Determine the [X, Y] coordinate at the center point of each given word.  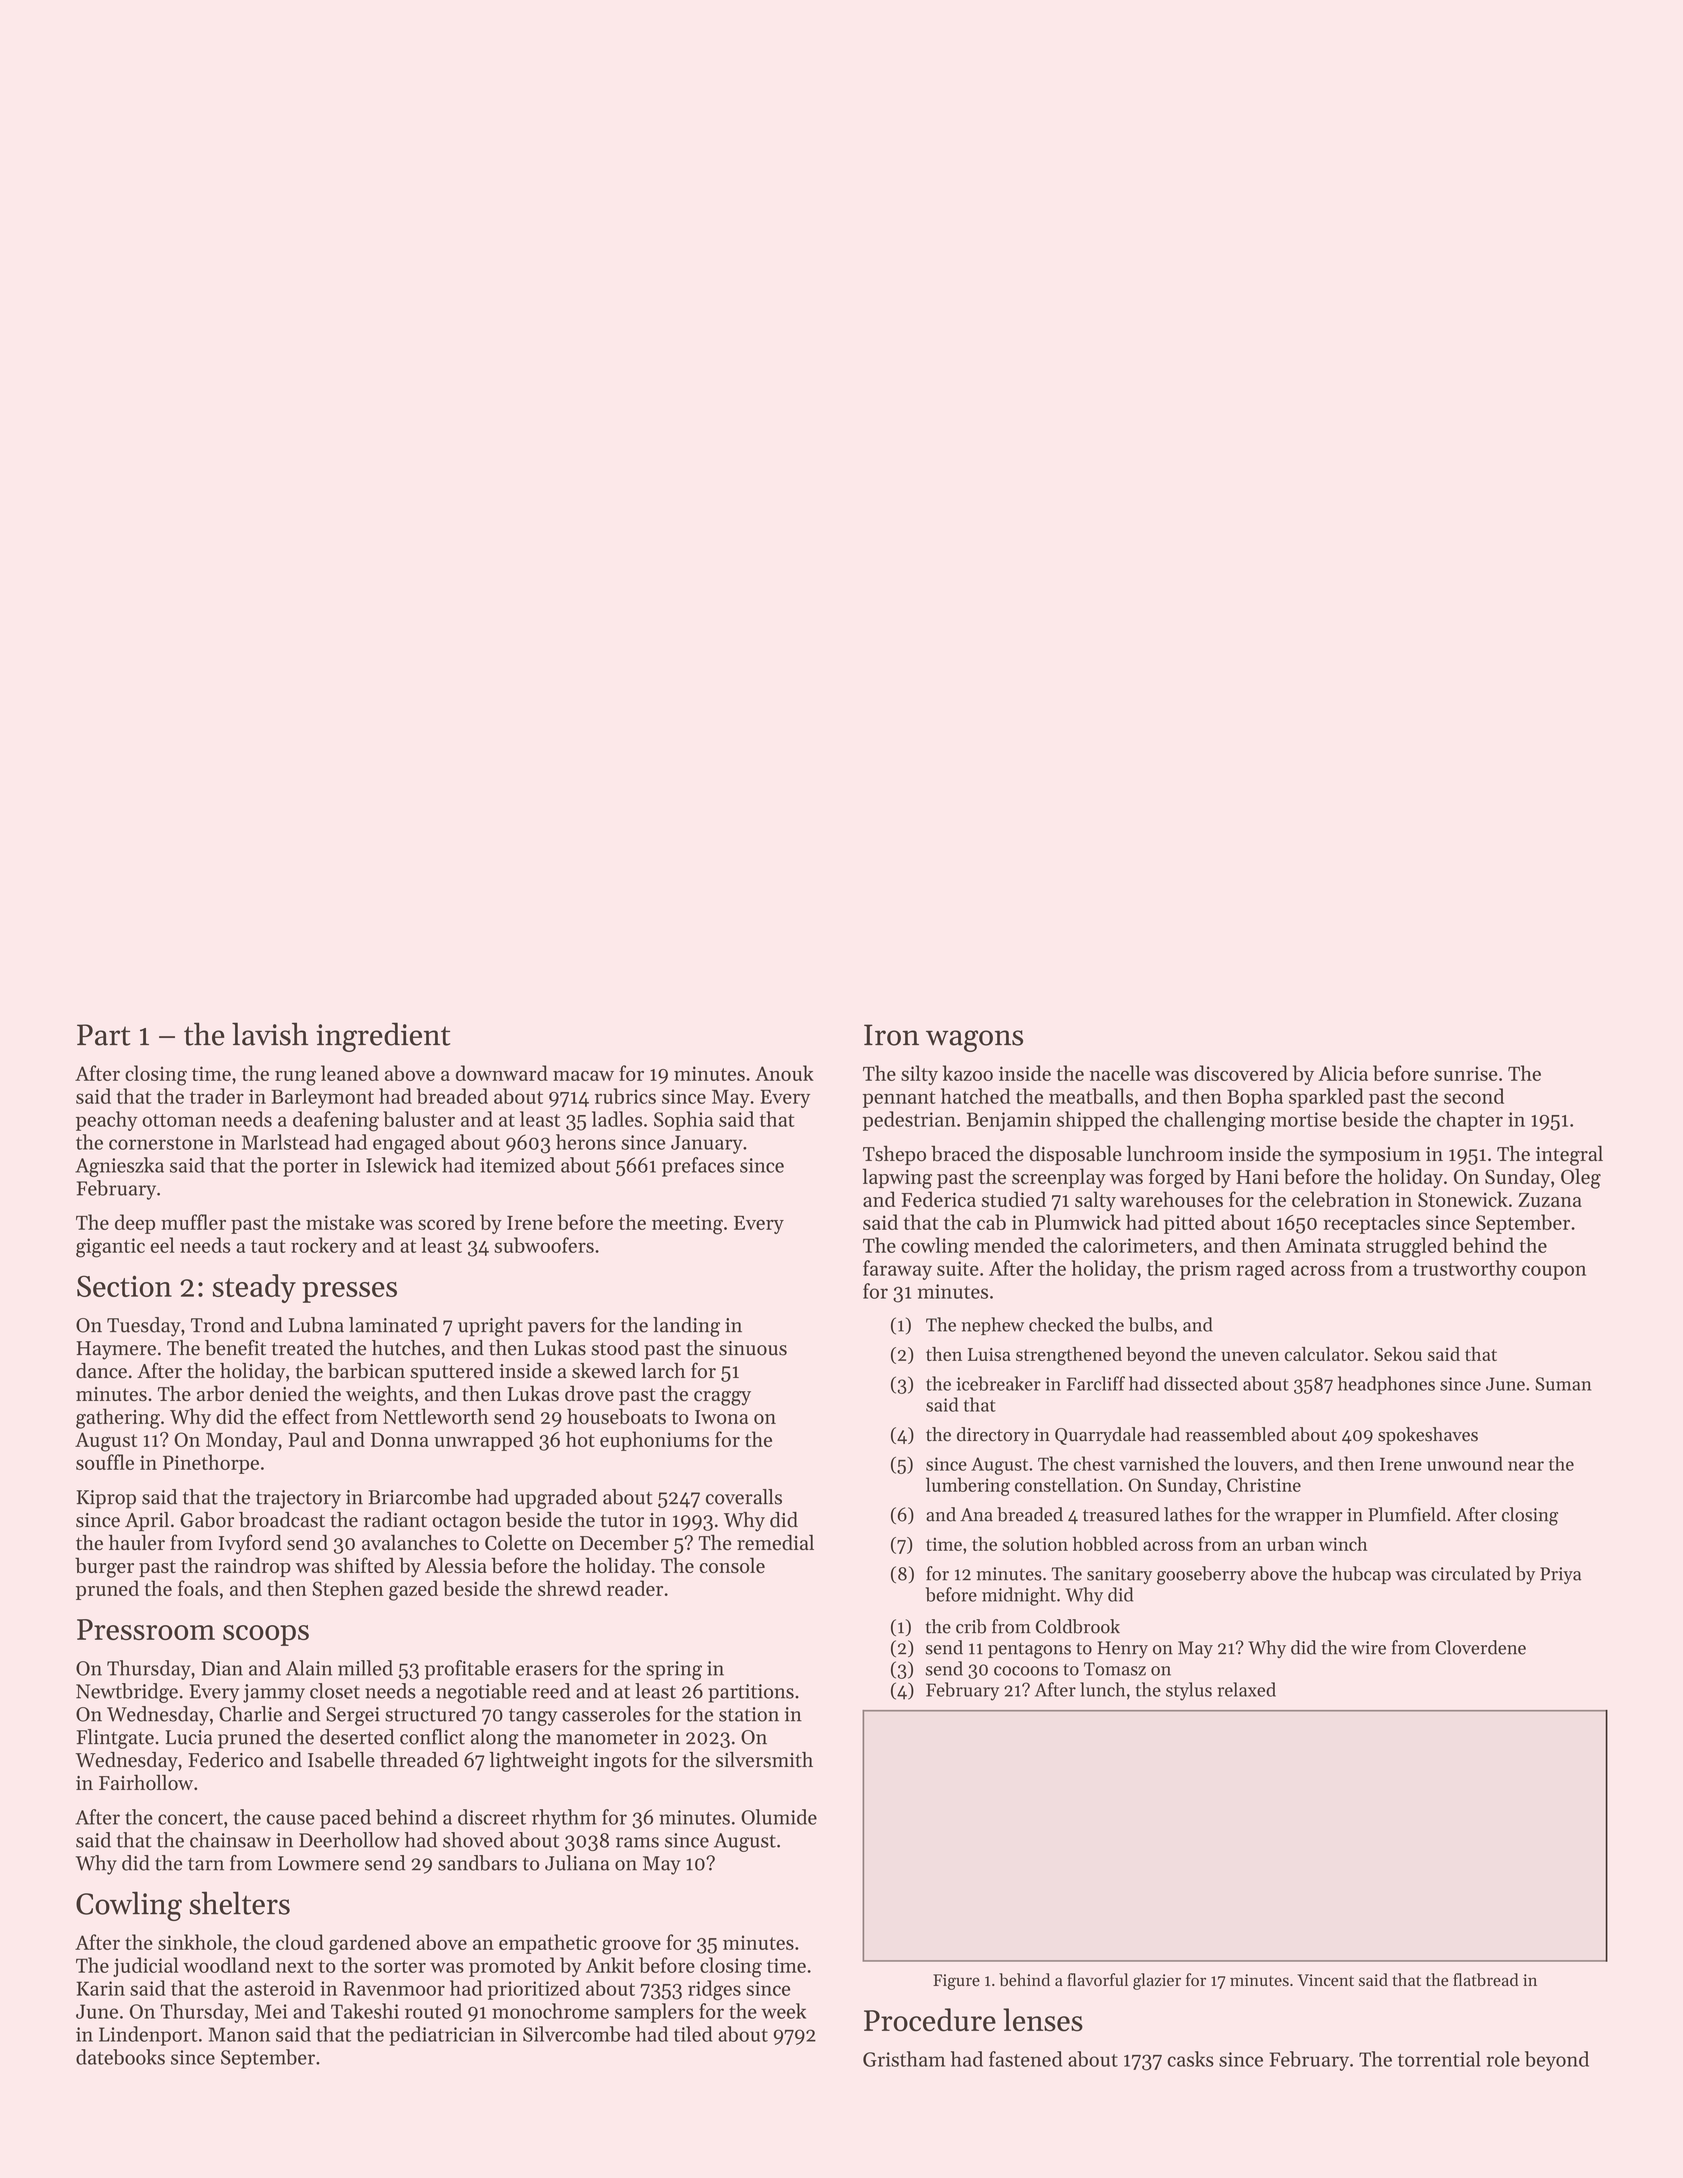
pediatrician [442, 2036]
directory [993, 1436]
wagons [974, 1041]
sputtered [452, 1373]
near [1526, 1466]
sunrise [1465, 1073]
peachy [106, 1121]
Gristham [904, 2059]
